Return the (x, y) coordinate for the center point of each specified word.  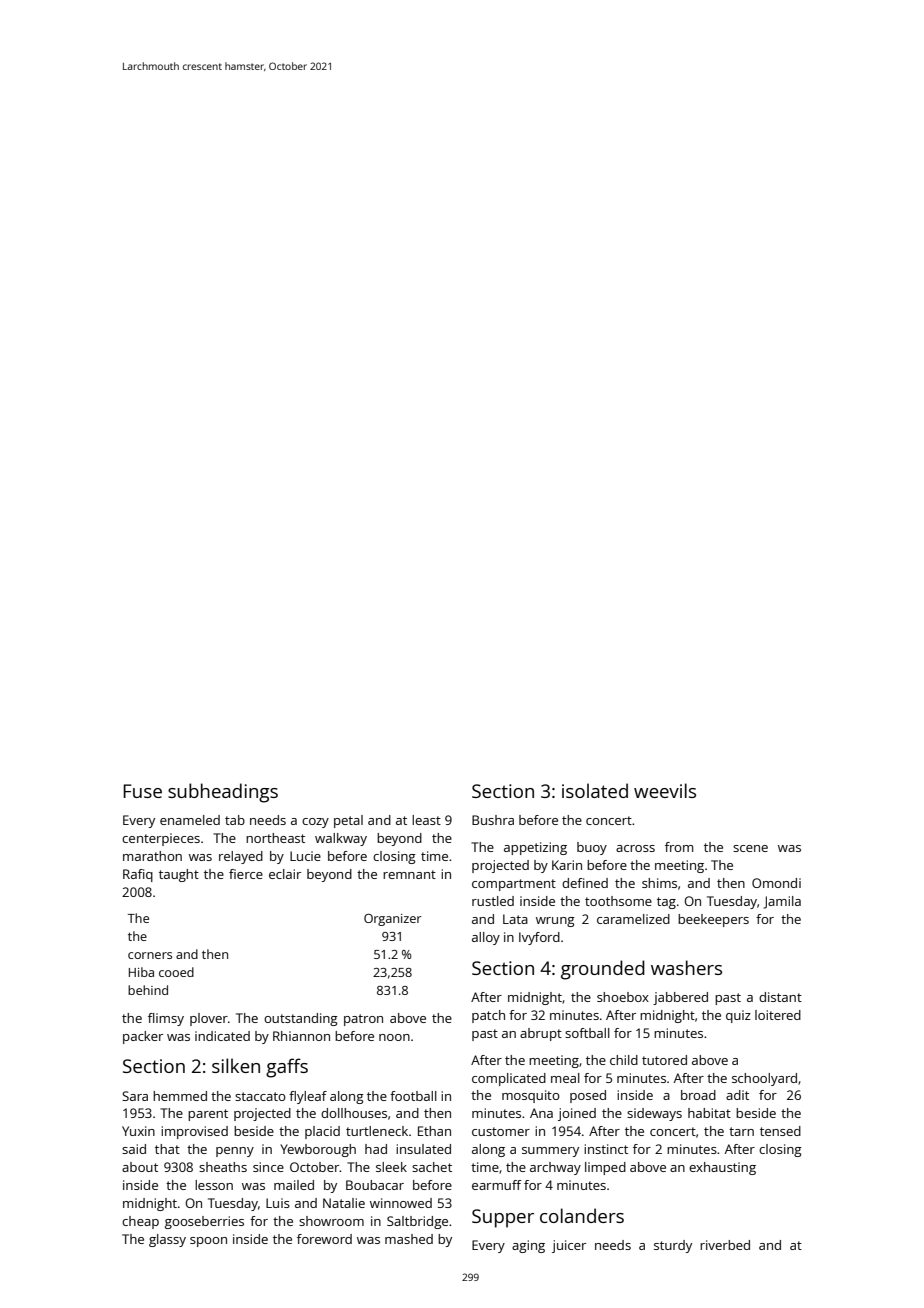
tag (666, 903)
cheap (140, 1222)
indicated (222, 1036)
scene (750, 848)
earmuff (497, 1185)
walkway (341, 839)
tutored (664, 1060)
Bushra (493, 820)
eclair (285, 874)
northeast (275, 838)
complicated (509, 1079)
